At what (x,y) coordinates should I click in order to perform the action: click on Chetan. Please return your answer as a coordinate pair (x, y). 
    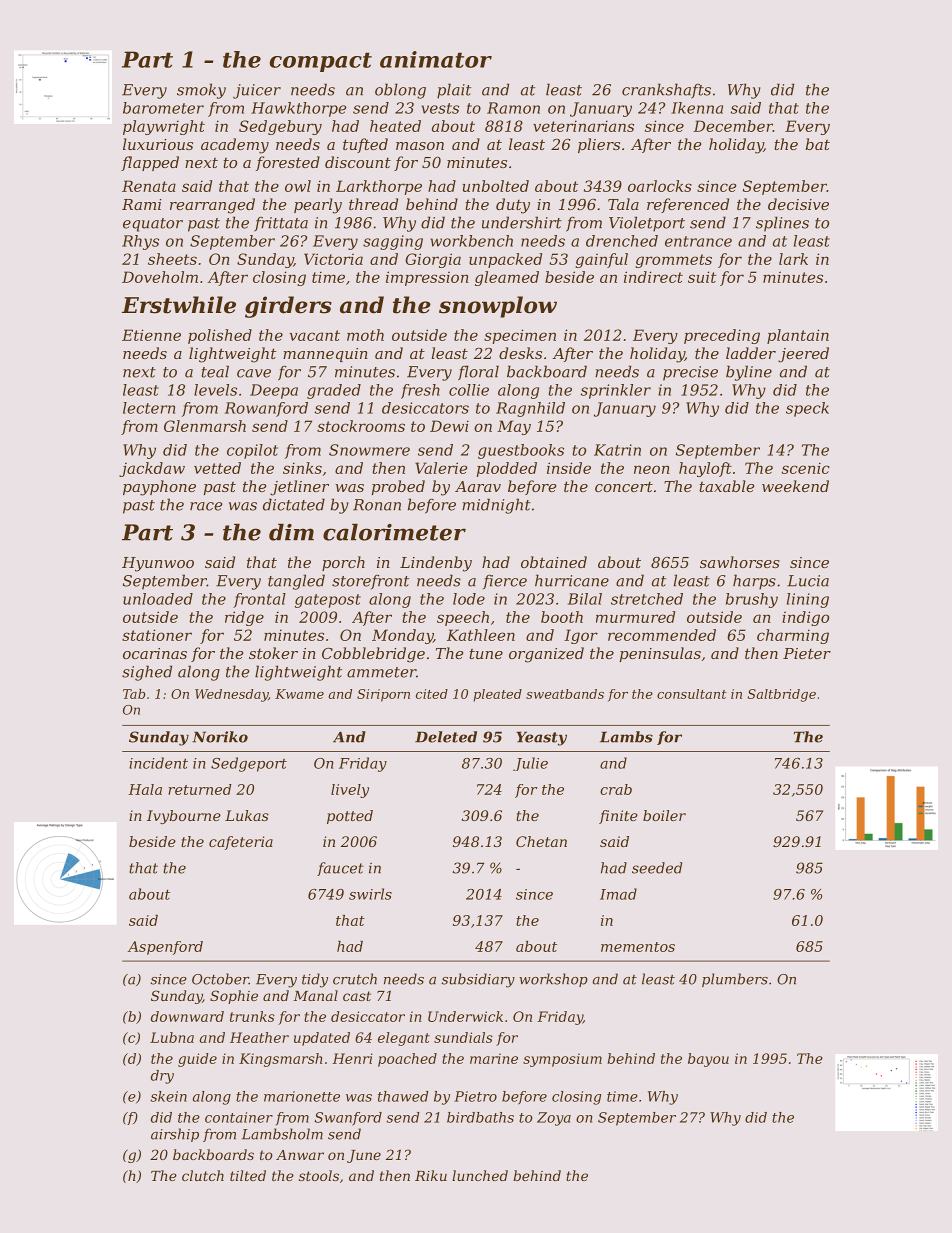
    Looking at the image, I should click on (541, 841).
